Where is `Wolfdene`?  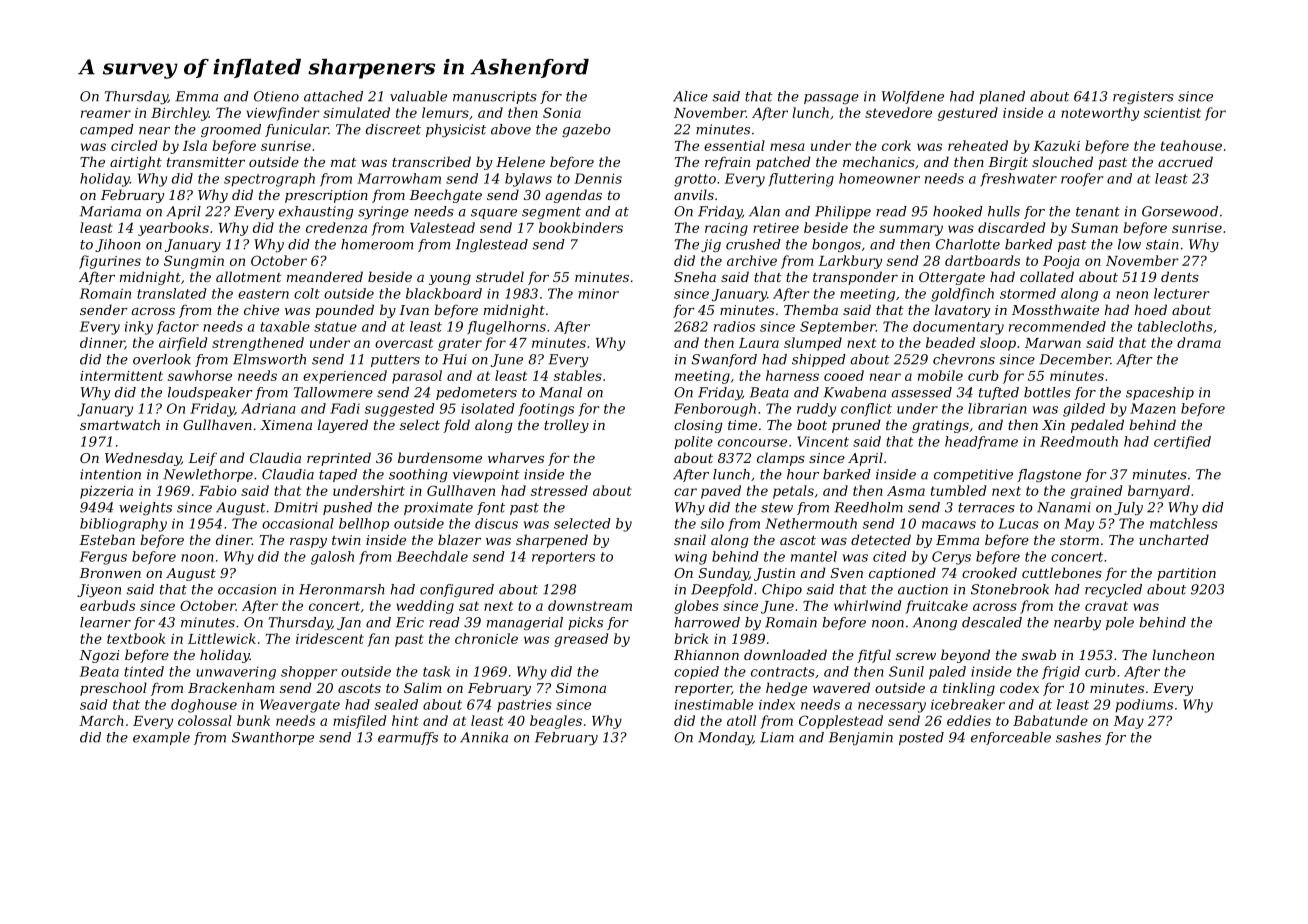
Wolfdene is located at coordinates (913, 97).
